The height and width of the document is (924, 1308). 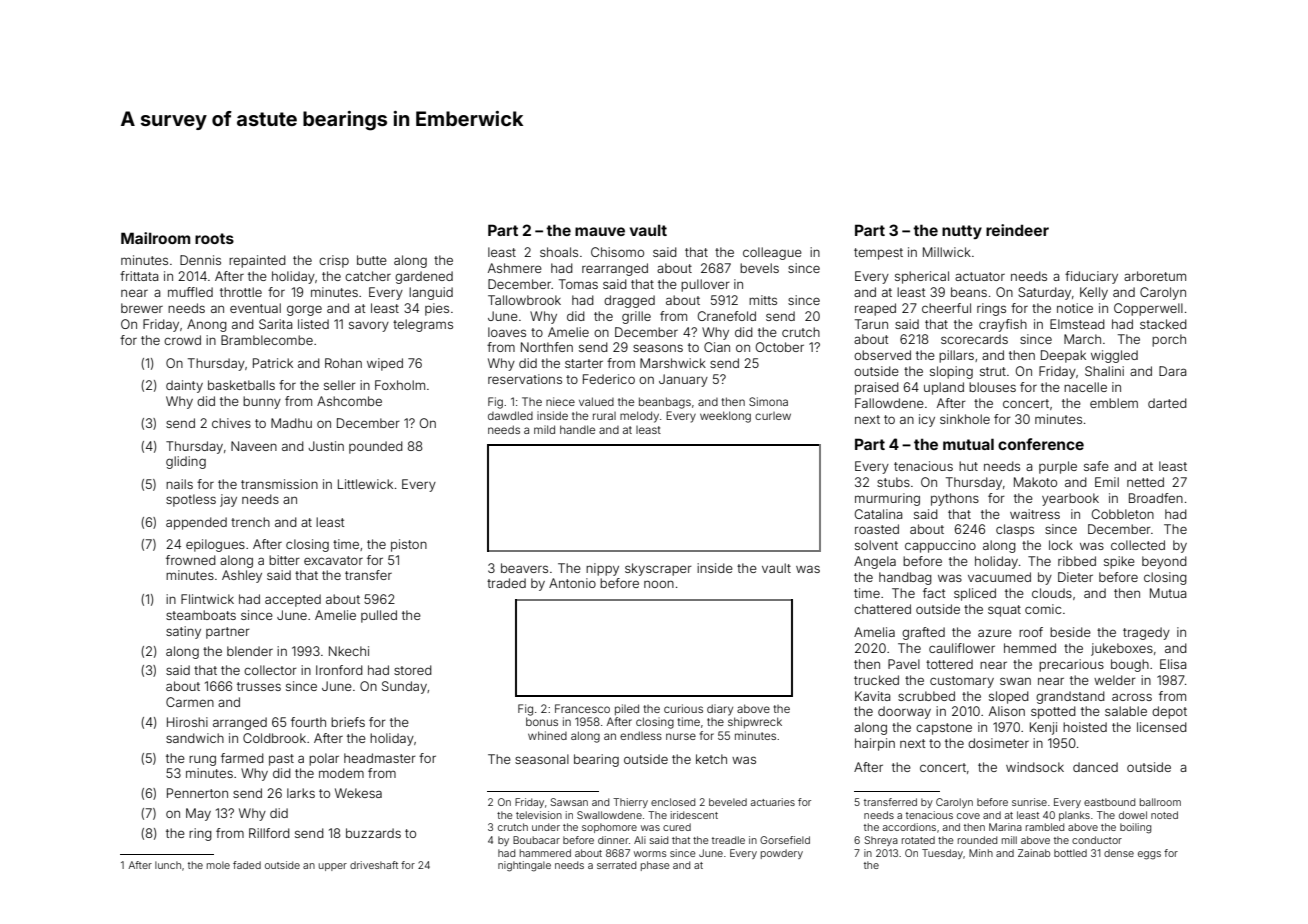 What do you see at coordinates (374, 865) in the document?
I see `driveshaft` at bounding box center [374, 865].
